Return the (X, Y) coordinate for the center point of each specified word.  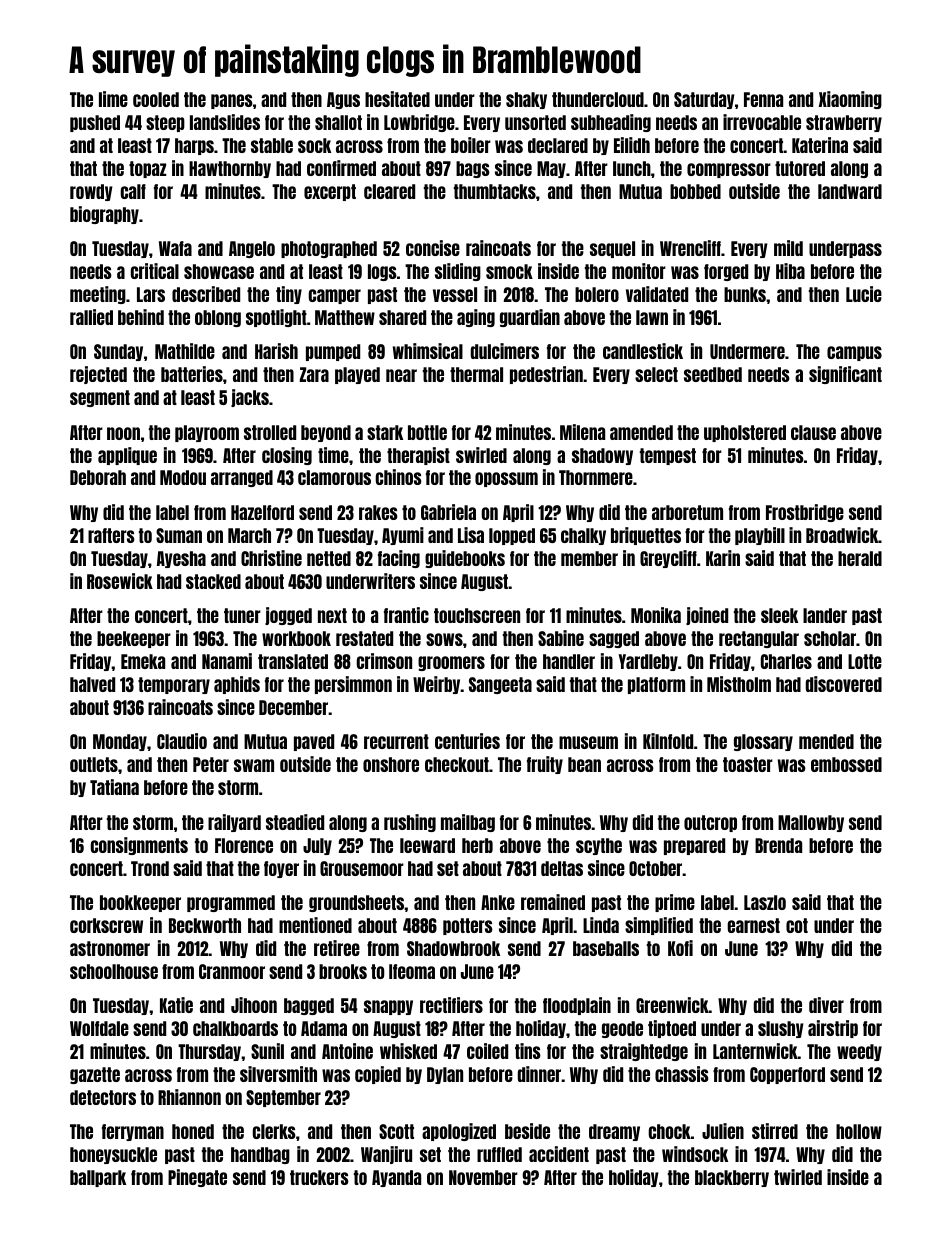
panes (232, 101)
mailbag (468, 823)
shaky (526, 100)
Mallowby (811, 823)
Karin (723, 558)
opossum (506, 479)
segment (100, 398)
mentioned (315, 925)
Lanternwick (755, 1051)
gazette (95, 1075)
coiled (487, 1051)
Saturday (704, 100)
